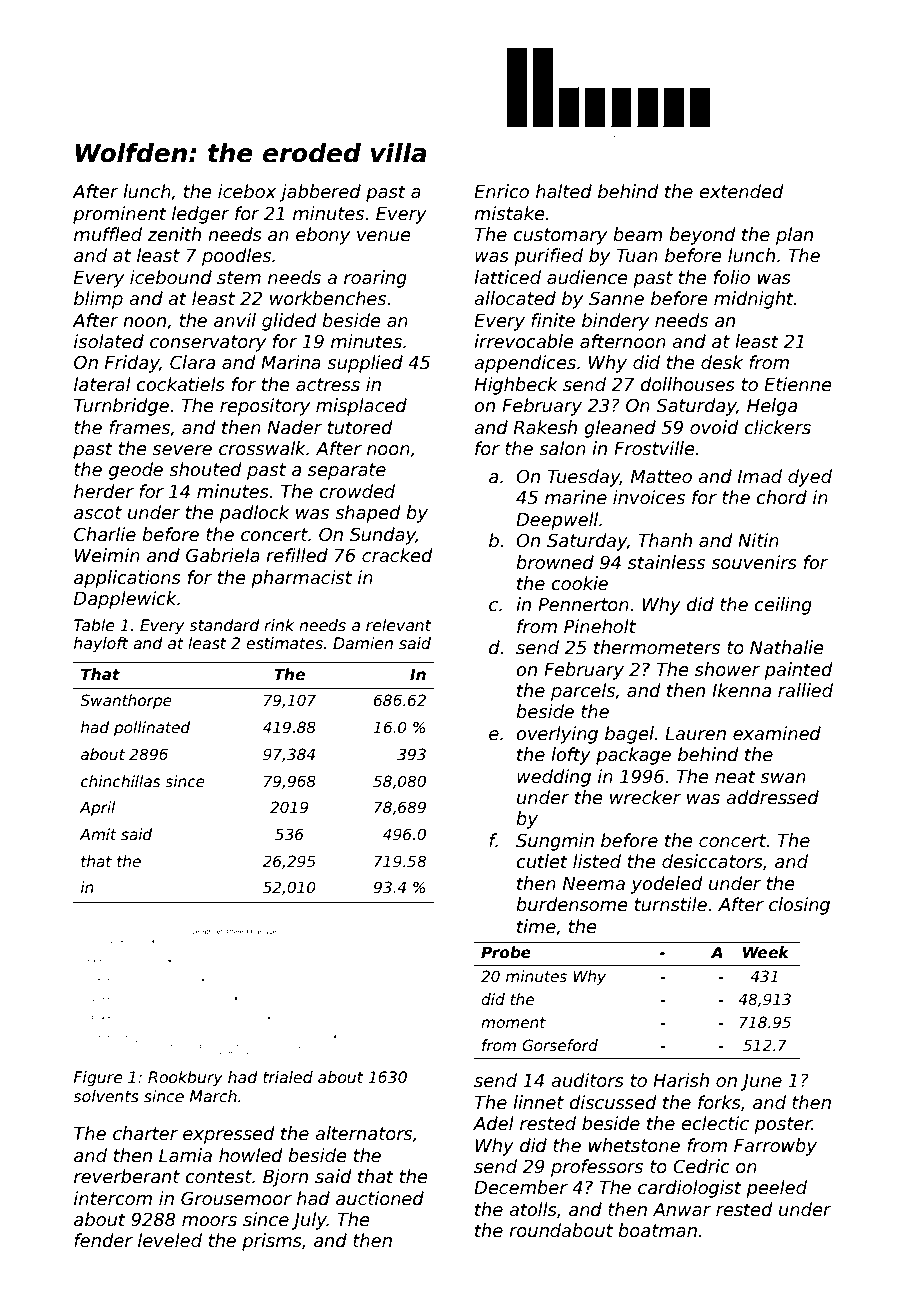 This image has width=908, height=1316. What do you see at coordinates (170, 1240) in the image?
I see `leveled` at bounding box center [170, 1240].
